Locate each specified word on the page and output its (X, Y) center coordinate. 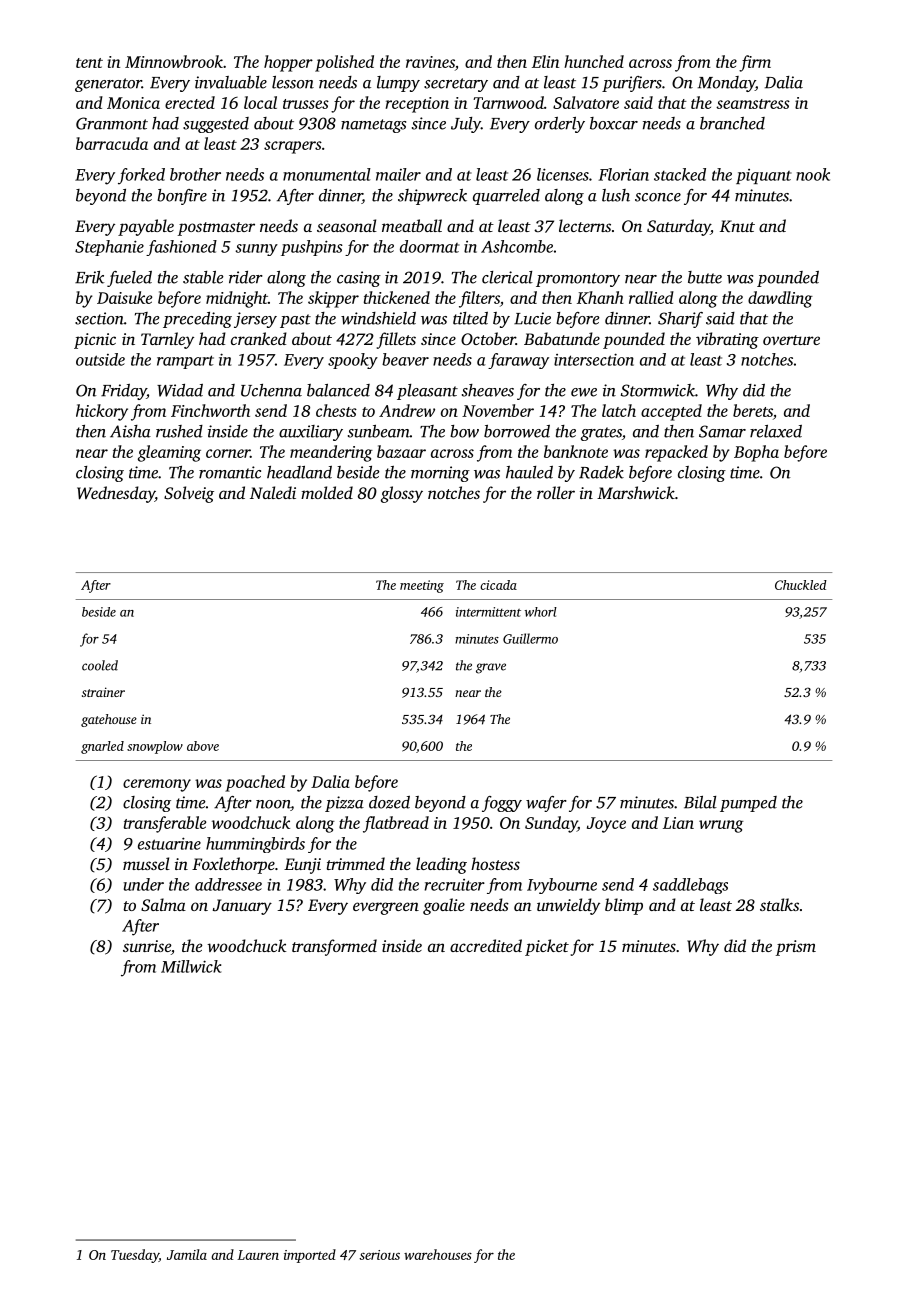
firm (755, 63)
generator (108, 85)
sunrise (147, 946)
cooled (100, 665)
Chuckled (801, 585)
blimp (624, 906)
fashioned (181, 248)
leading (441, 865)
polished (344, 63)
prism (796, 948)
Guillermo (530, 638)
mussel (146, 863)
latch (619, 410)
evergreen (386, 908)
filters (479, 299)
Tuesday (135, 1256)
